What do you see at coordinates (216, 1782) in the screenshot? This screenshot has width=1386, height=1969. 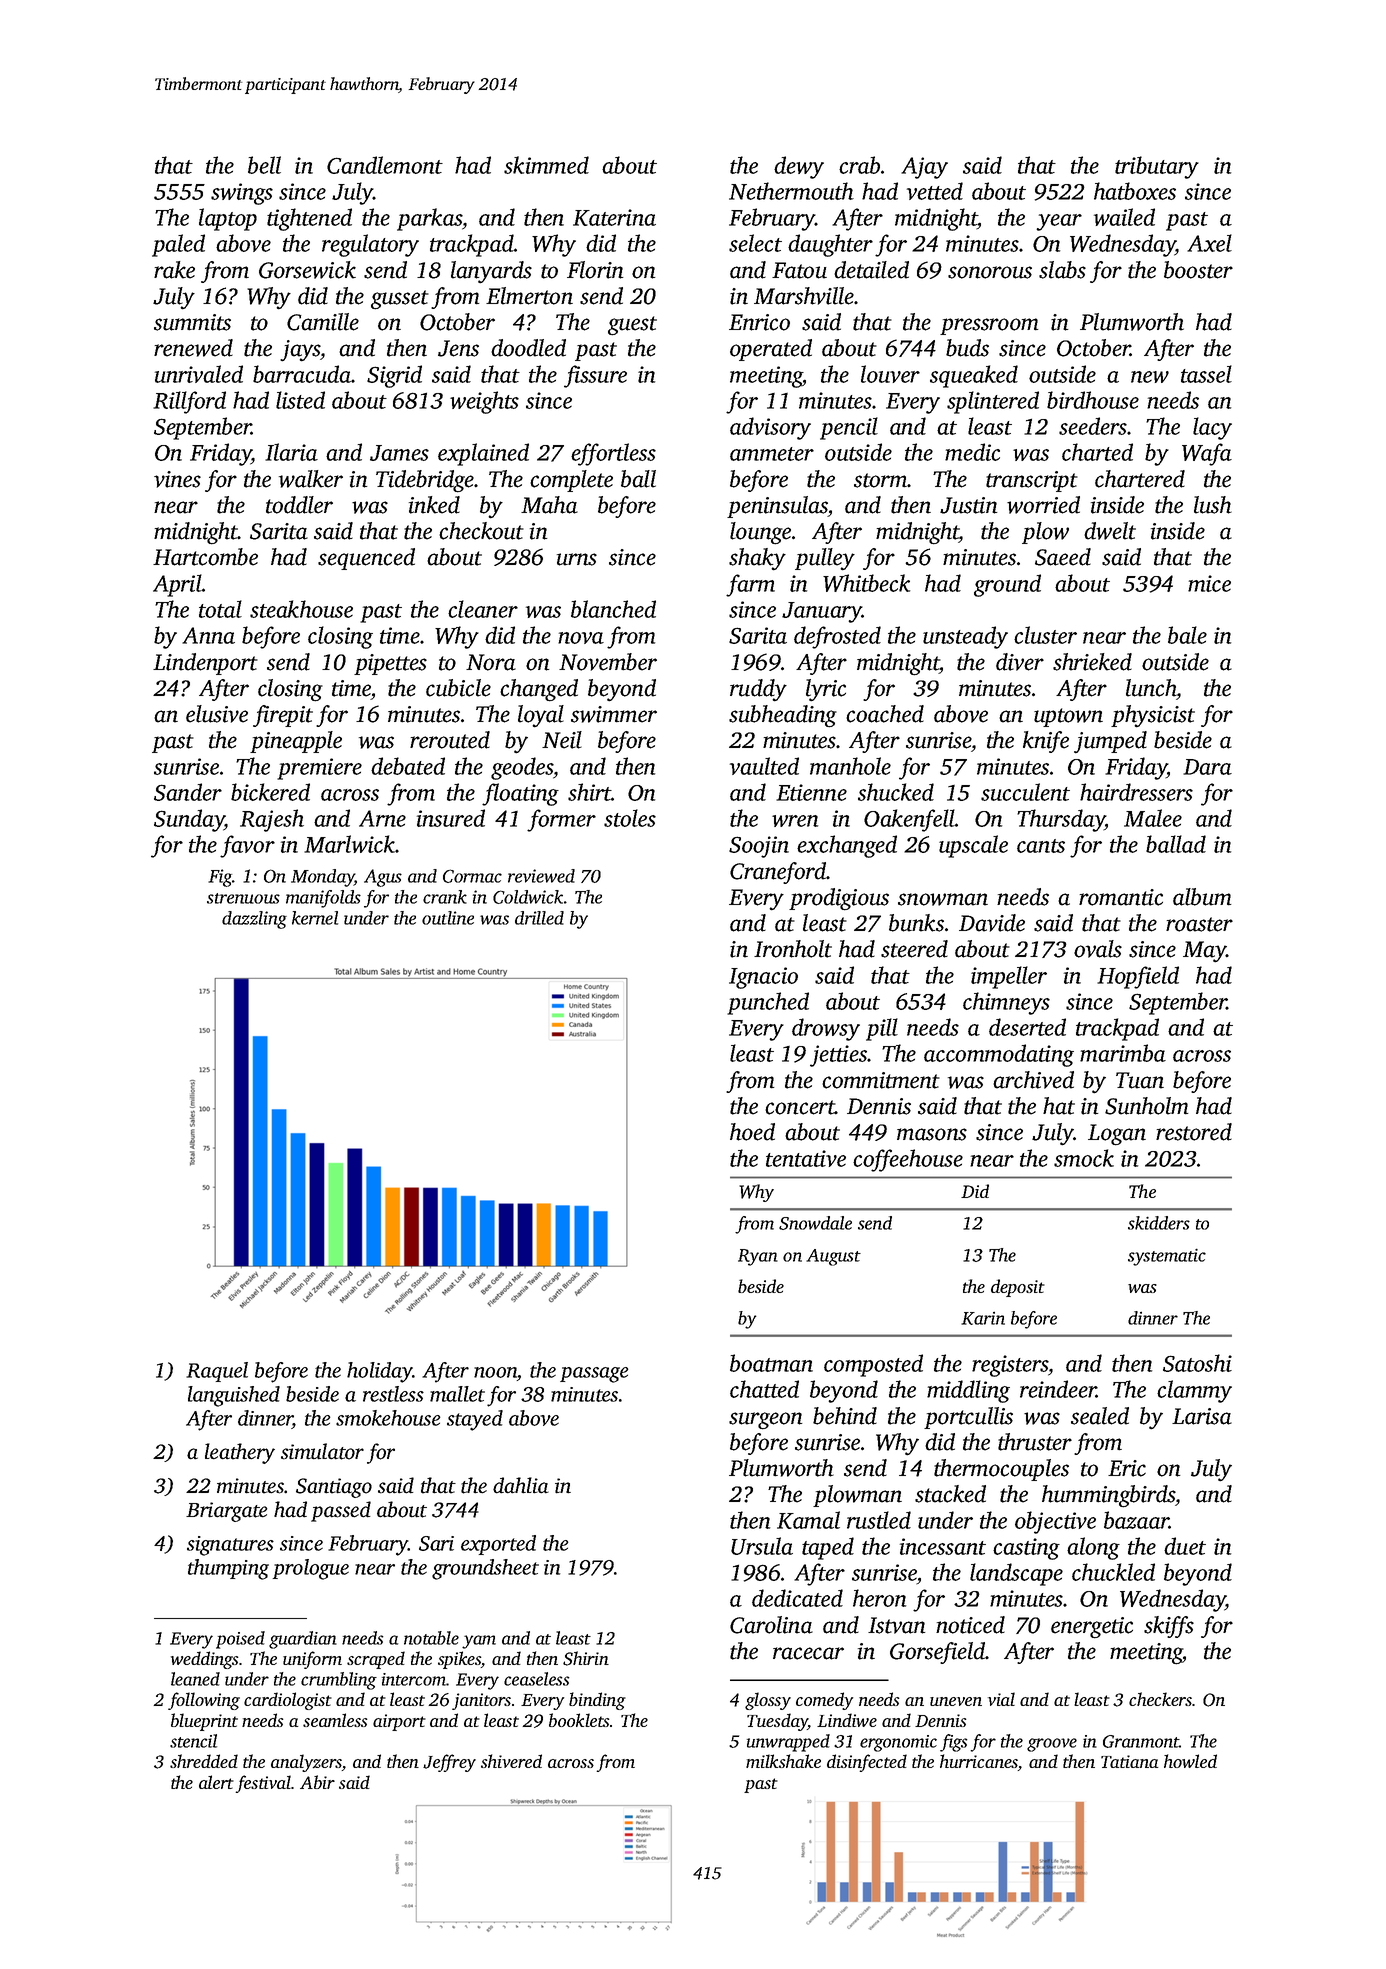 I see `alert` at bounding box center [216, 1782].
